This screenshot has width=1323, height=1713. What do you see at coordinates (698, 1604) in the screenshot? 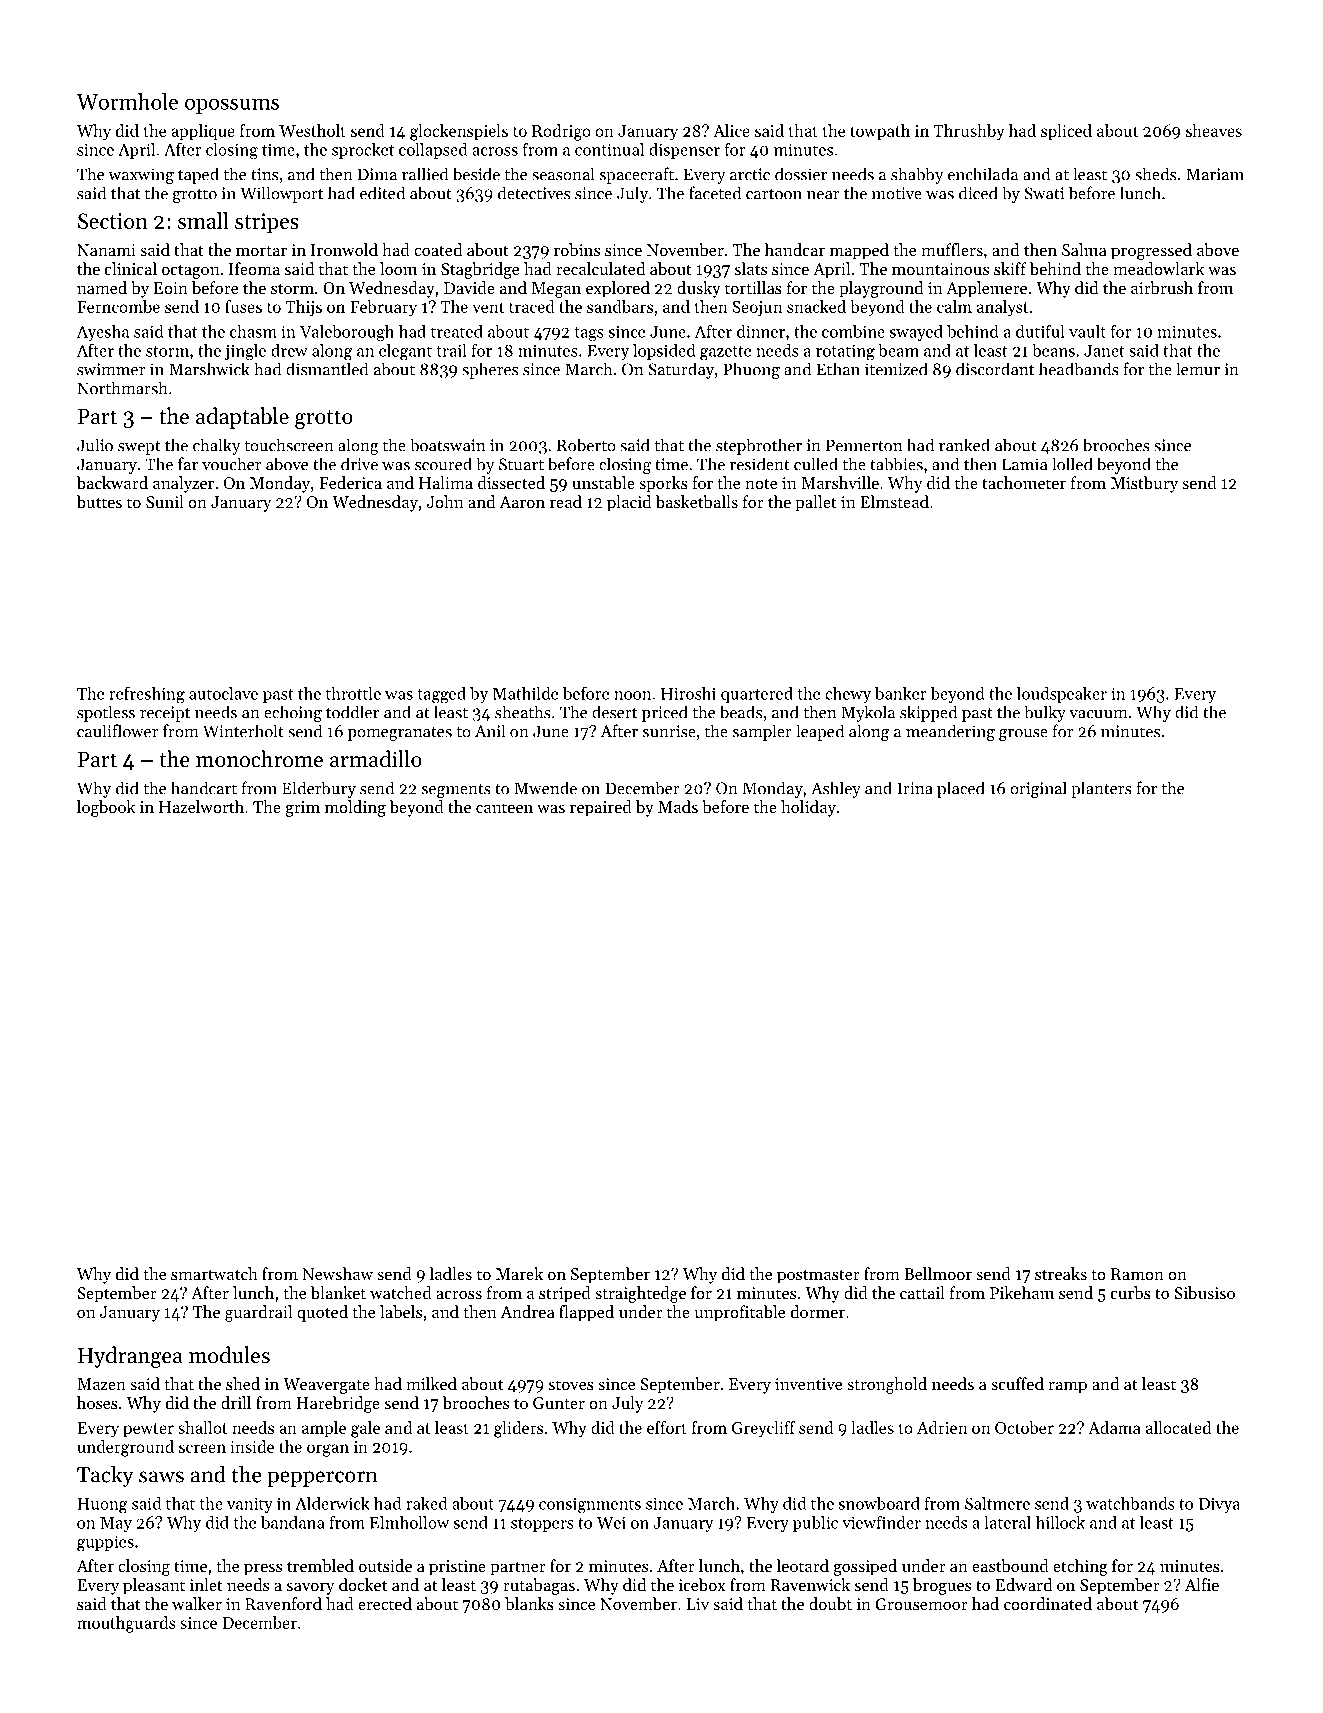
I see `Liv` at bounding box center [698, 1604].
